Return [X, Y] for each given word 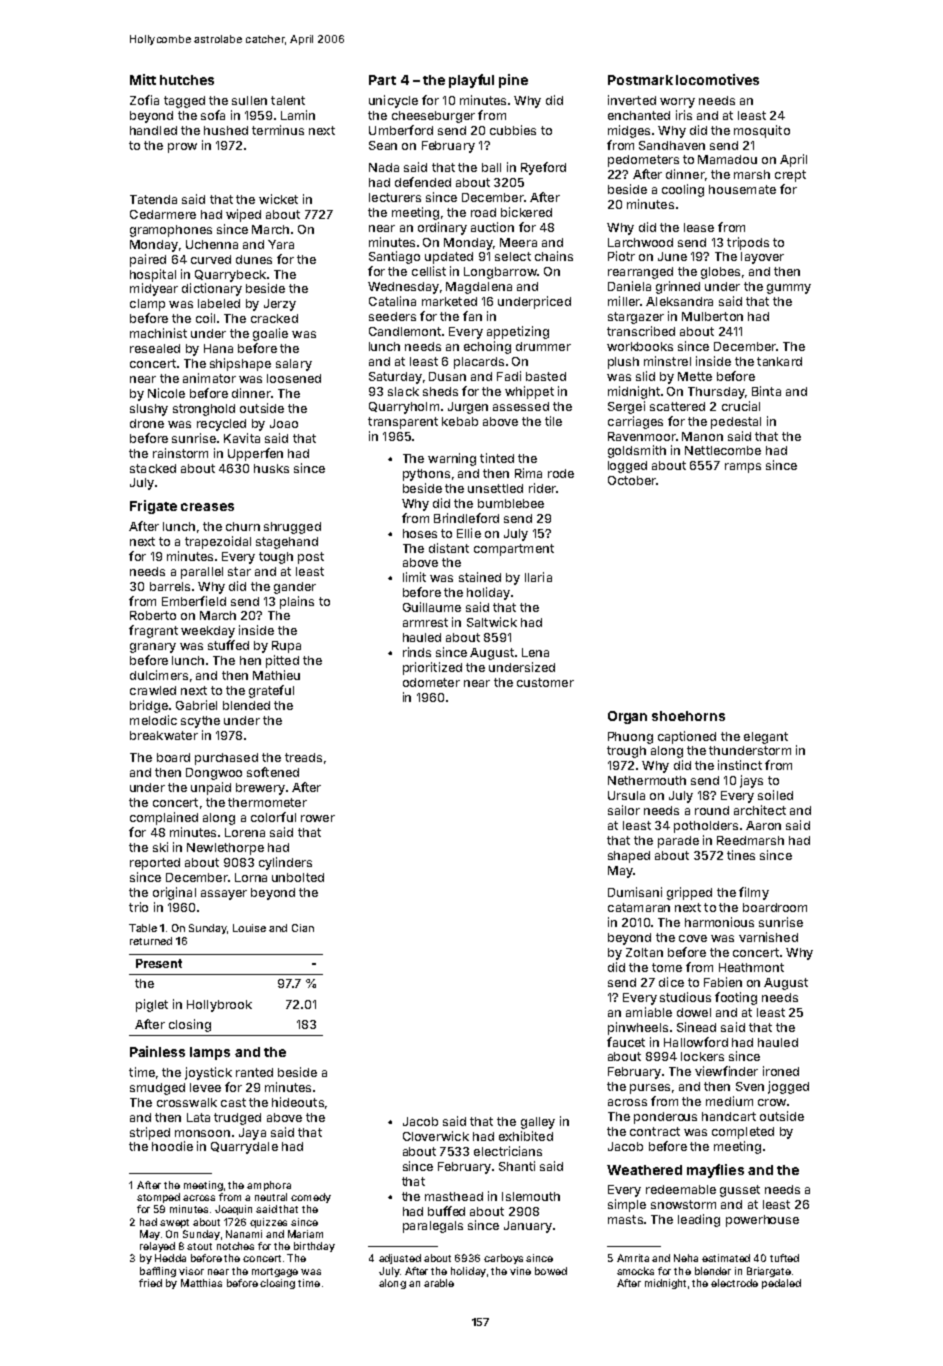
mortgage [275, 1272]
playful [471, 81]
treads [303, 757]
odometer [431, 682]
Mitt [143, 79]
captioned [687, 737]
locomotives [717, 79]
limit [414, 577]
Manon [702, 436]
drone [147, 423]
